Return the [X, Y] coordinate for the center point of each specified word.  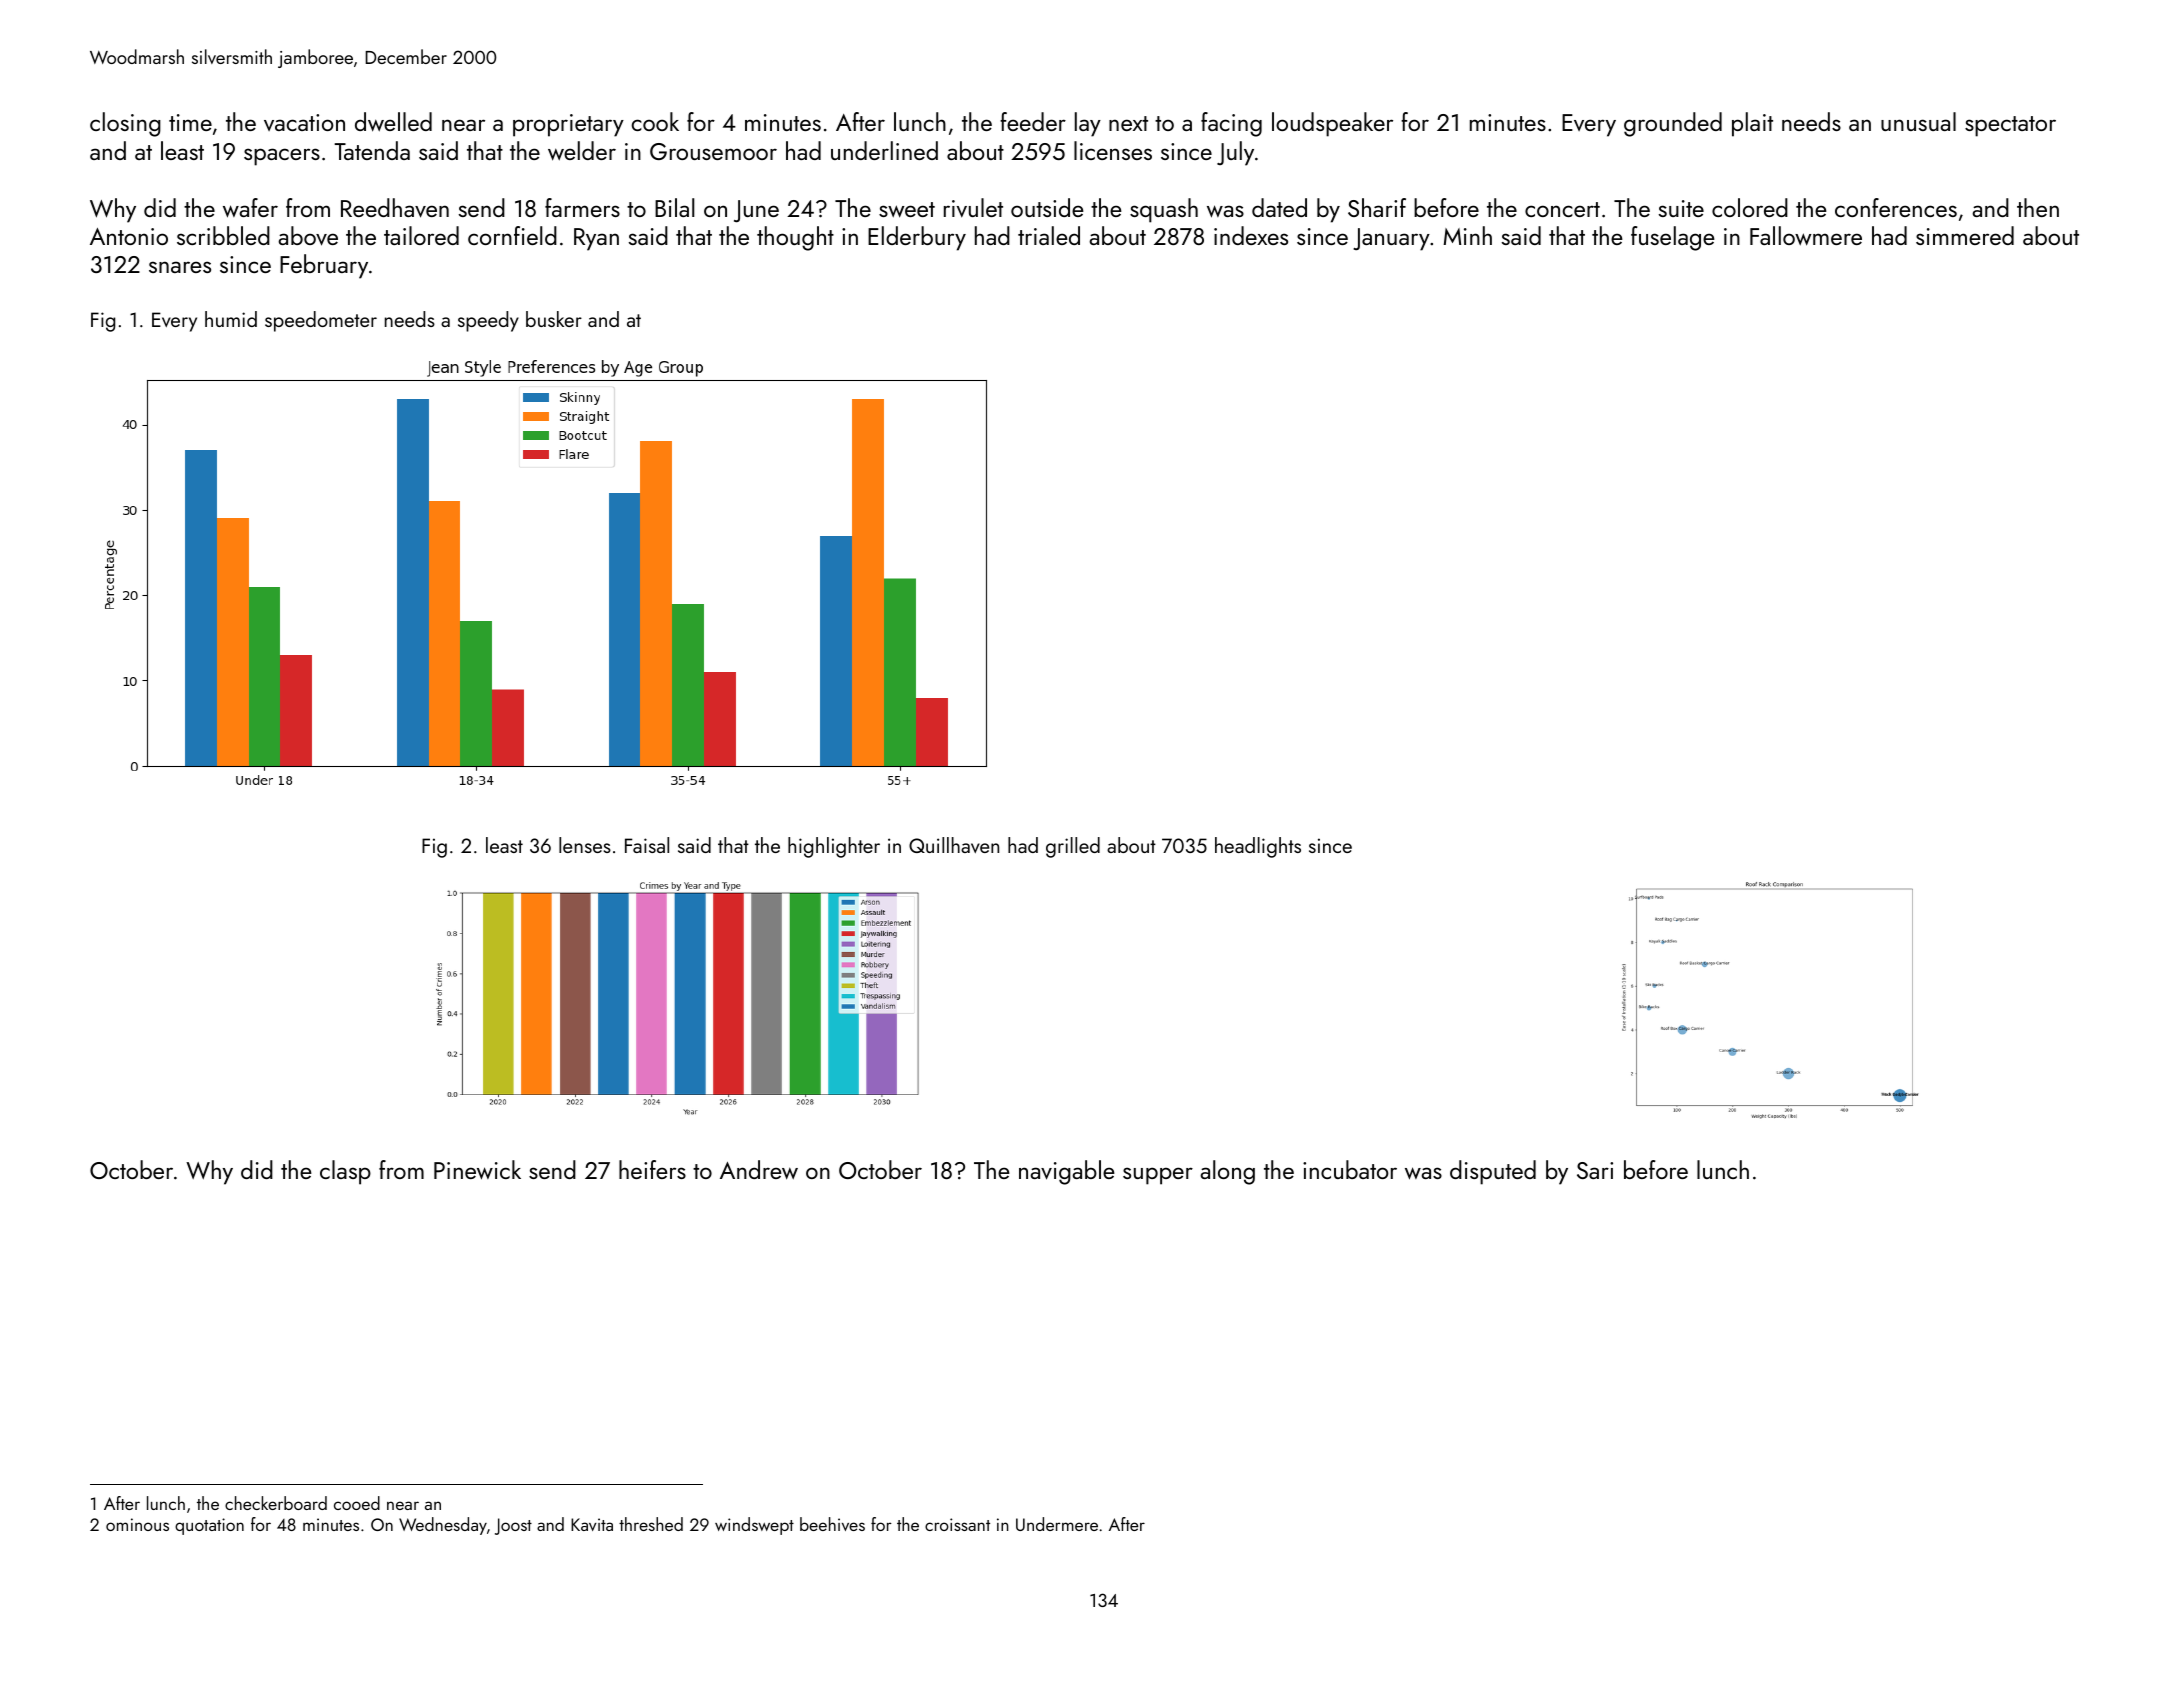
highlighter [834, 847]
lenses [585, 845]
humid [231, 319]
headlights [1258, 847]
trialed [1049, 235]
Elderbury [917, 238]
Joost [513, 1526]
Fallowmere [1806, 236]
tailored [421, 235]
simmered [1965, 235]
